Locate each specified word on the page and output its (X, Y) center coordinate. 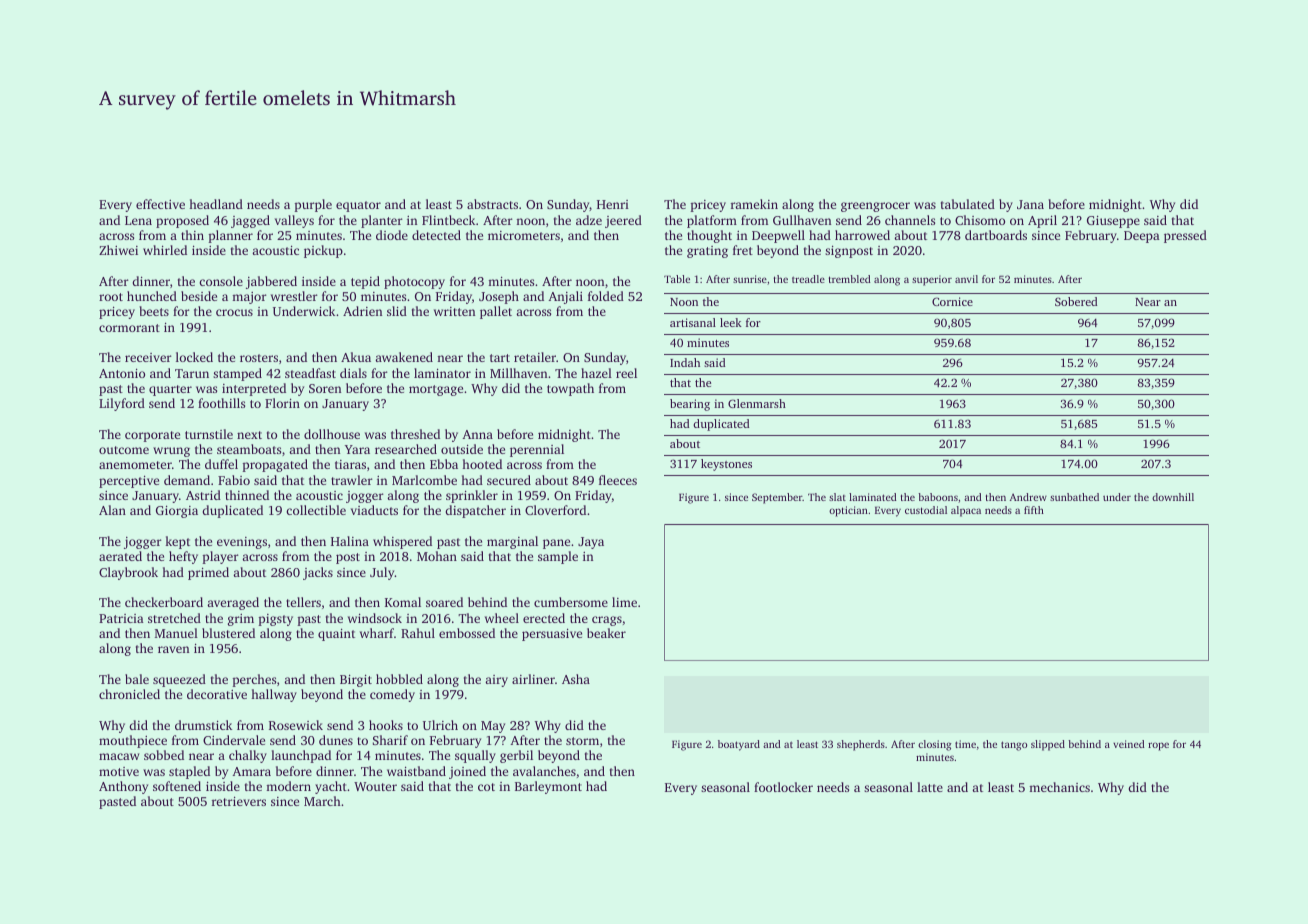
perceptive (129, 482)
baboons (938, 497)
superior (932, 280)
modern (288, 786)
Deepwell (778, 236)
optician (848, 511)
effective (160, 204)
